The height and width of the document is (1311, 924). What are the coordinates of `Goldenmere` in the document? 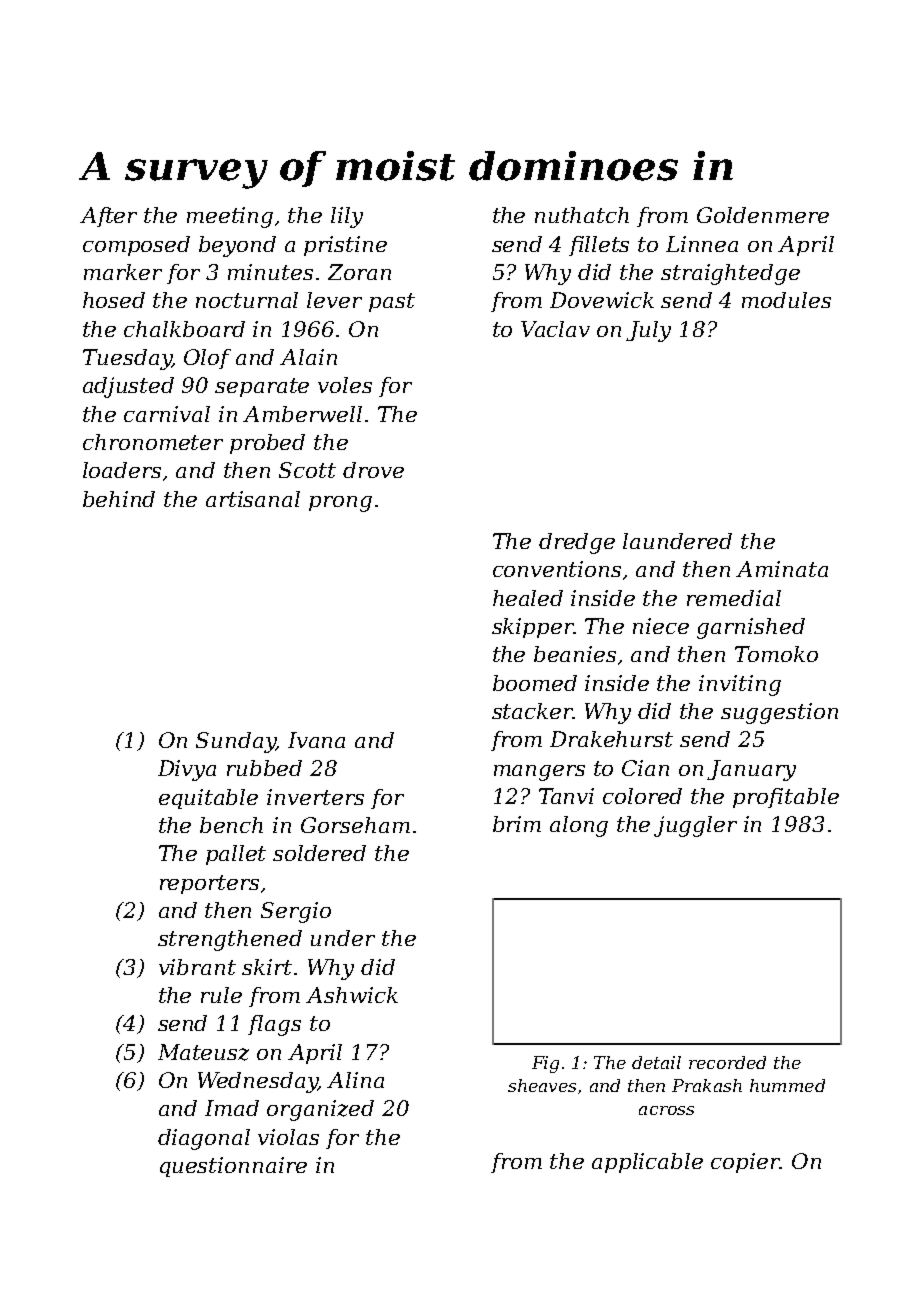 It's located at (763, 215).
